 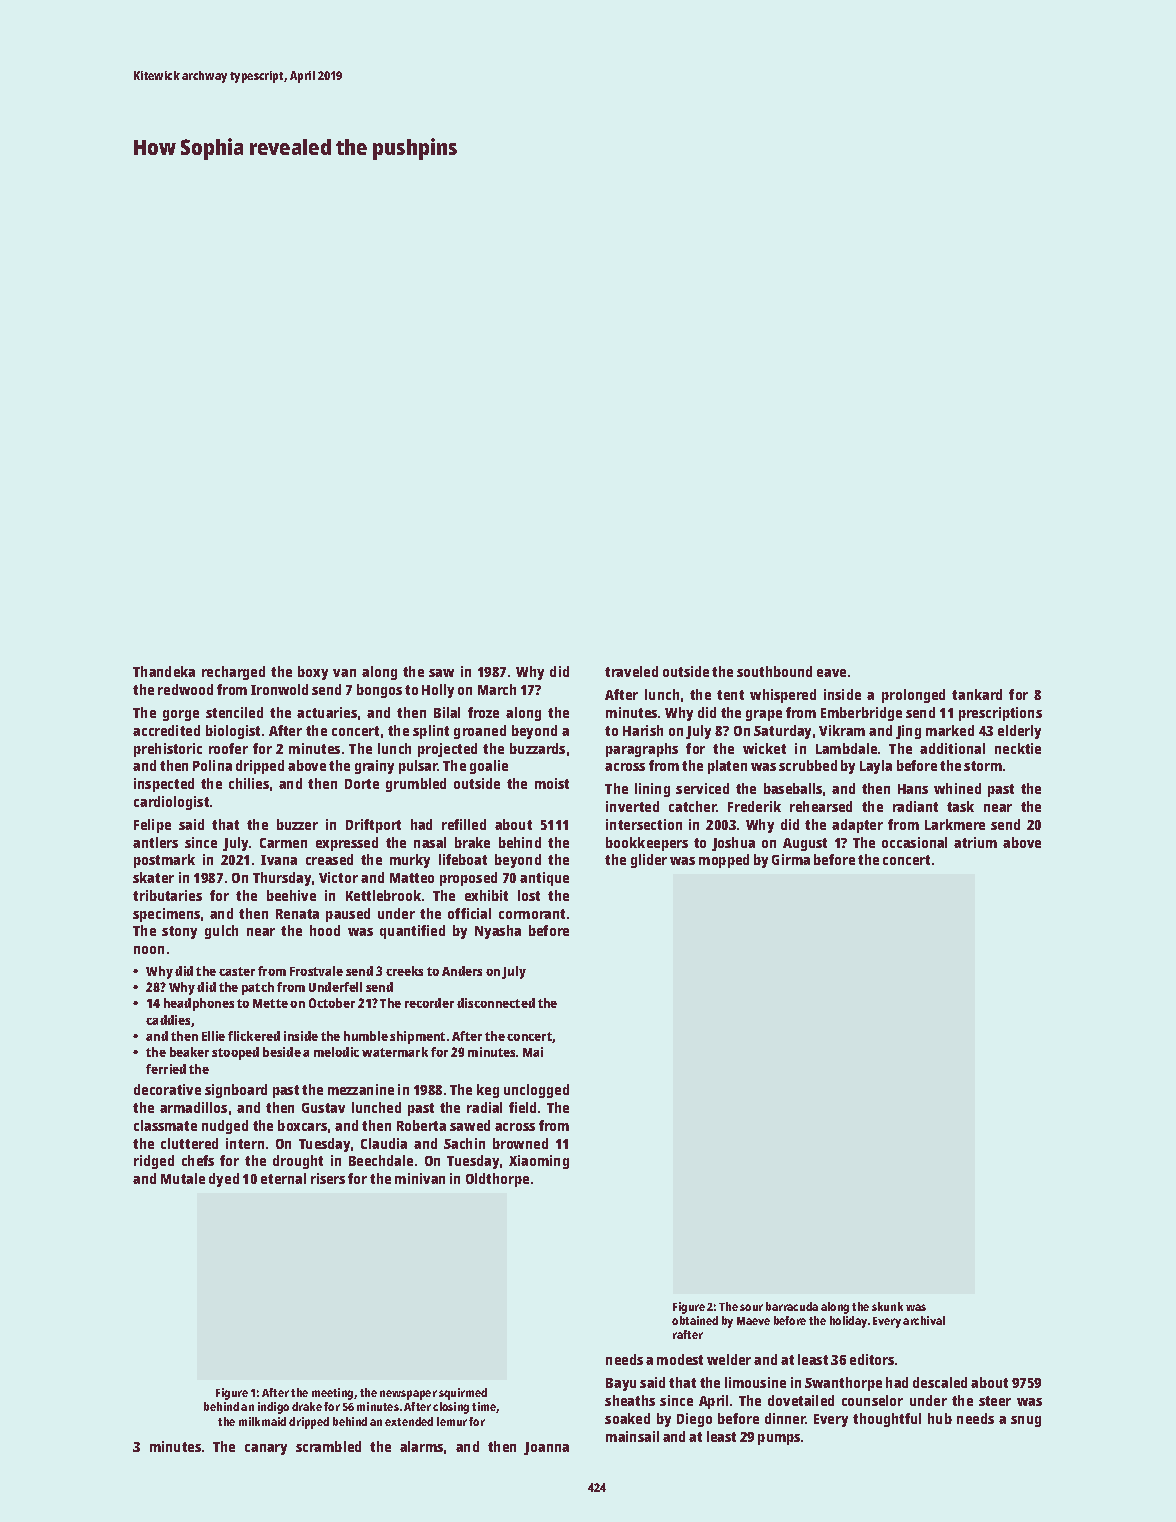 What do you see at coordinates (831, 673) in the page?
I see `eave` at bounding box center [831, 673].
